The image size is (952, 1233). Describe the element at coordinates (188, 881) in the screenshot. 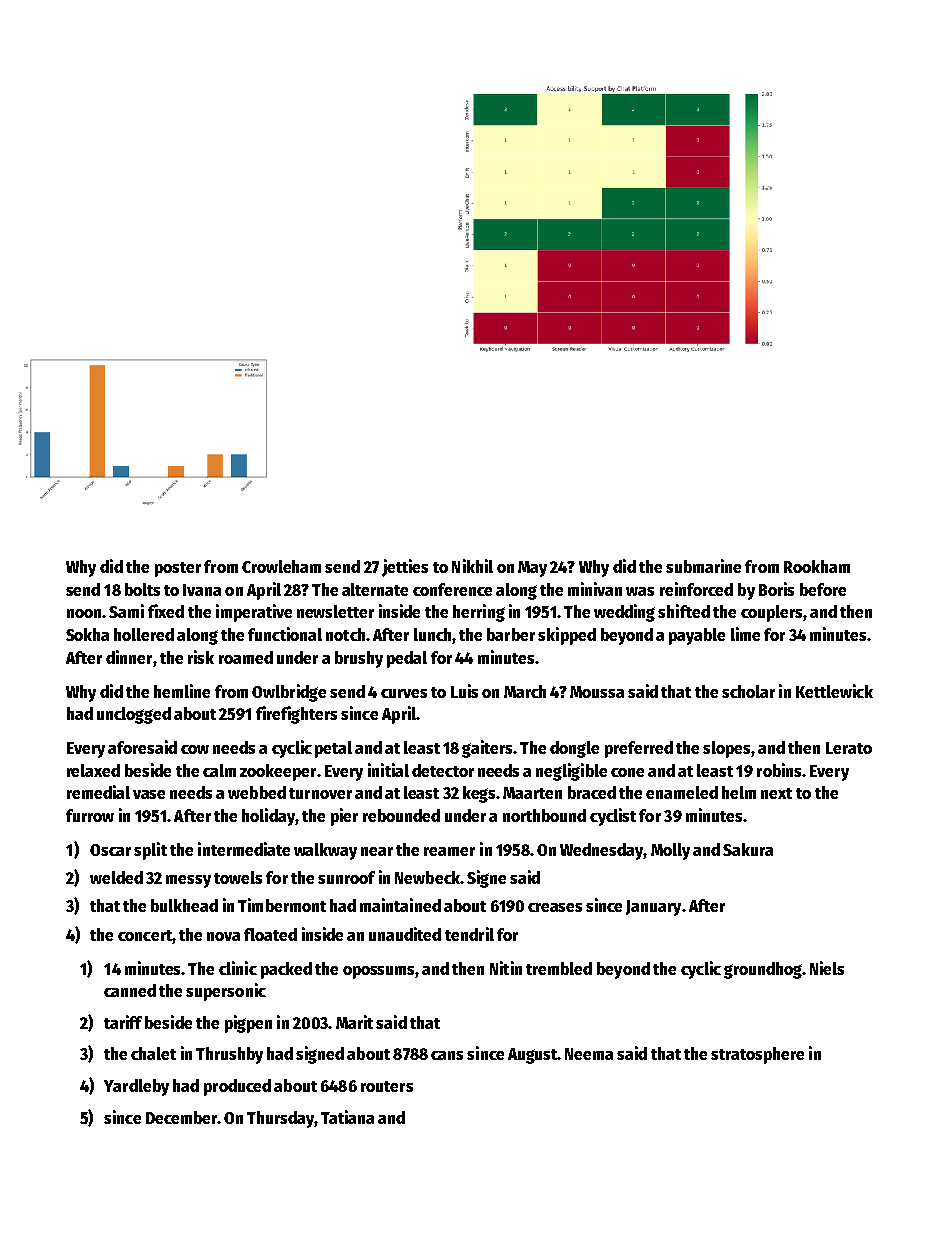

I see `messy` at that location.
